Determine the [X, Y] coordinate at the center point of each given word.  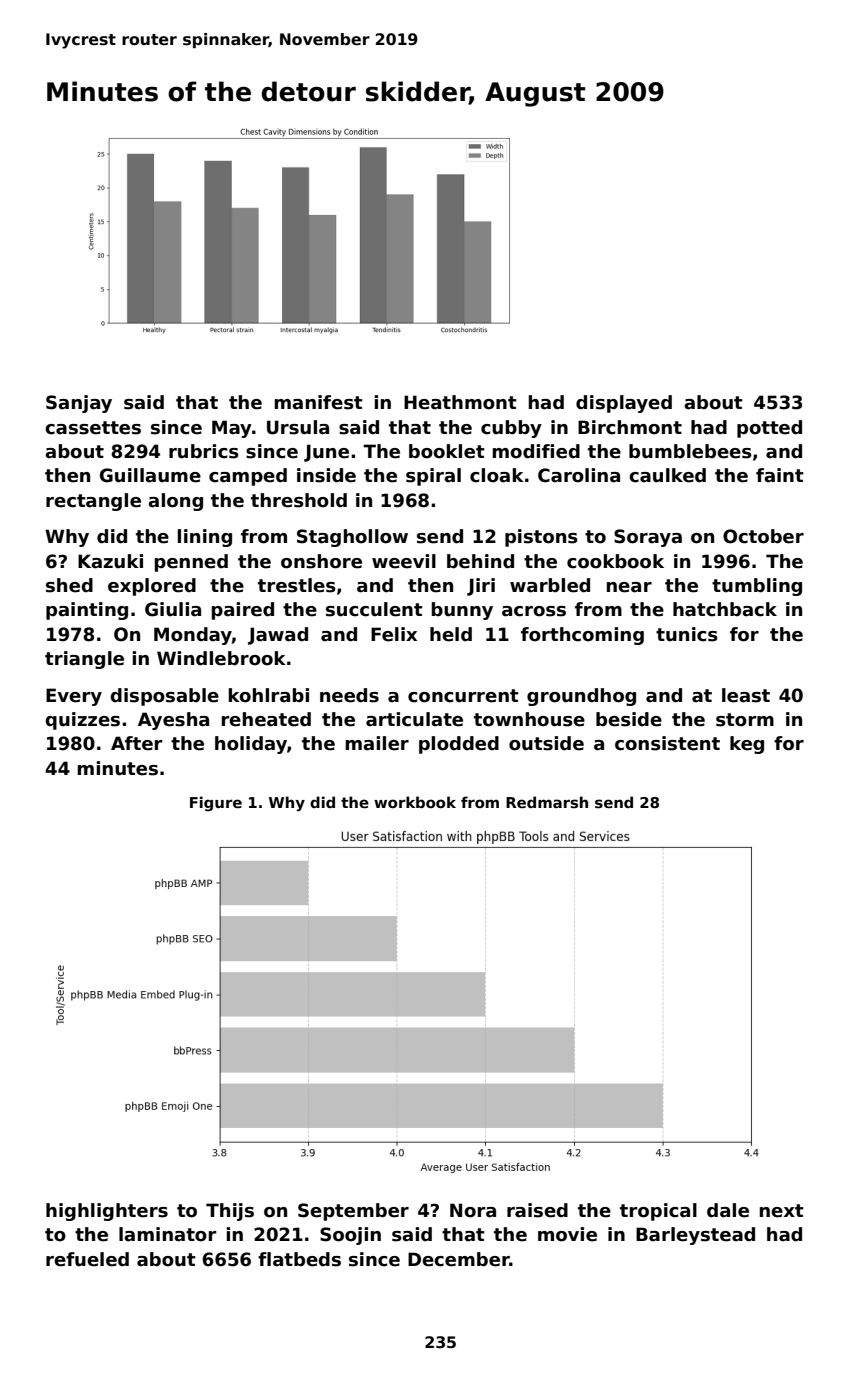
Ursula [298, 427]
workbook [415, 802]
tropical [658, 1212]
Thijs [230, 1212]
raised [537, 1210]
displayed [624, 404]
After [137, 743]
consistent [667, 743]
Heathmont [460, 402]
